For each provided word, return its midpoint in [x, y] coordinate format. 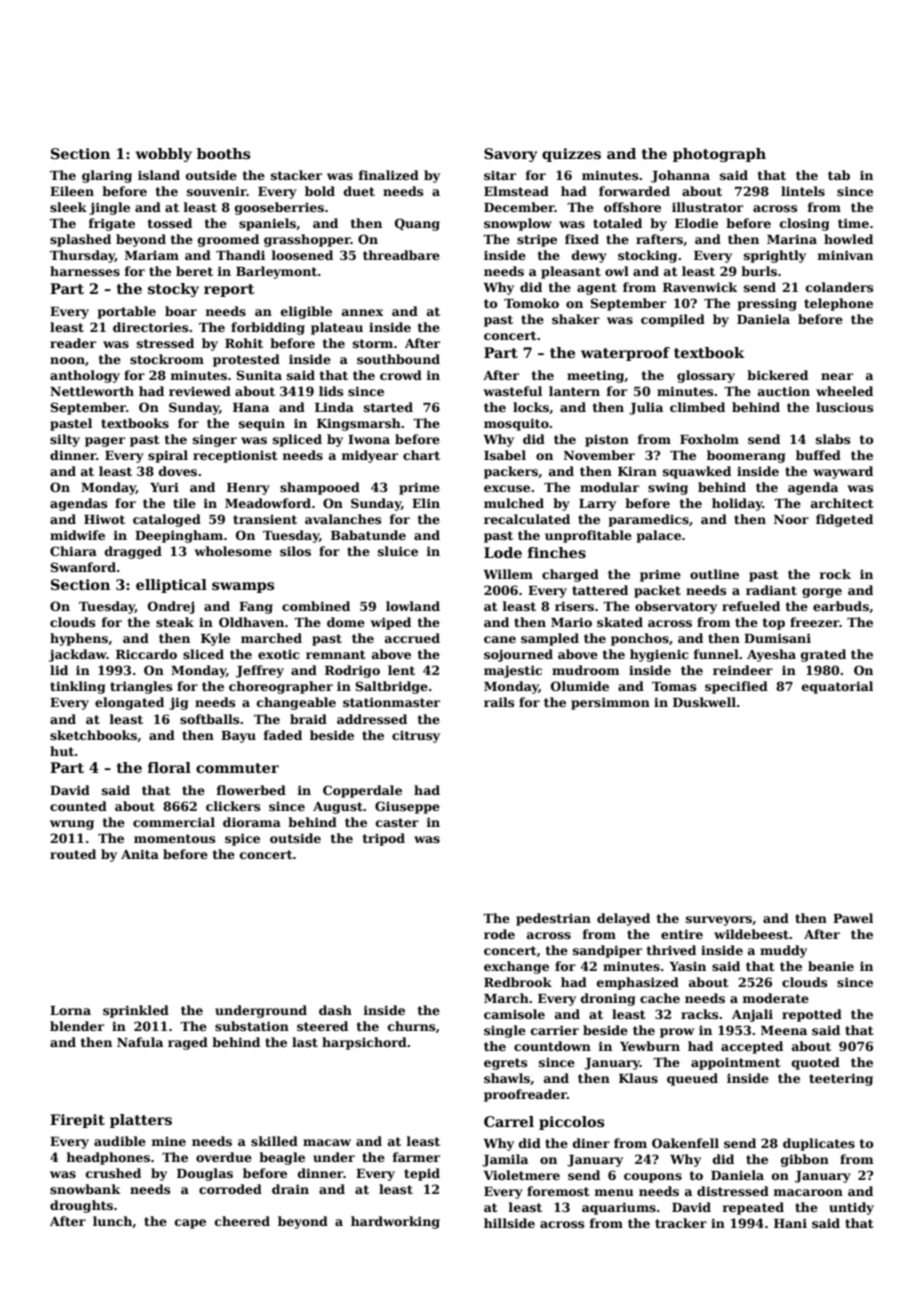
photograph [719, 155]
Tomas [674, 686]
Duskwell [704, 702]
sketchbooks [93, 735]
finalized [388, 175]
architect [842, 503]
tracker [681, 1223]
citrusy [416, 737]
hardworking [395, 1222]
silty [65, 440]
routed [73, 854]
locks [531, 407]
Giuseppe [407, 807]
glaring [107, 176]
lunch [112, 1221]
